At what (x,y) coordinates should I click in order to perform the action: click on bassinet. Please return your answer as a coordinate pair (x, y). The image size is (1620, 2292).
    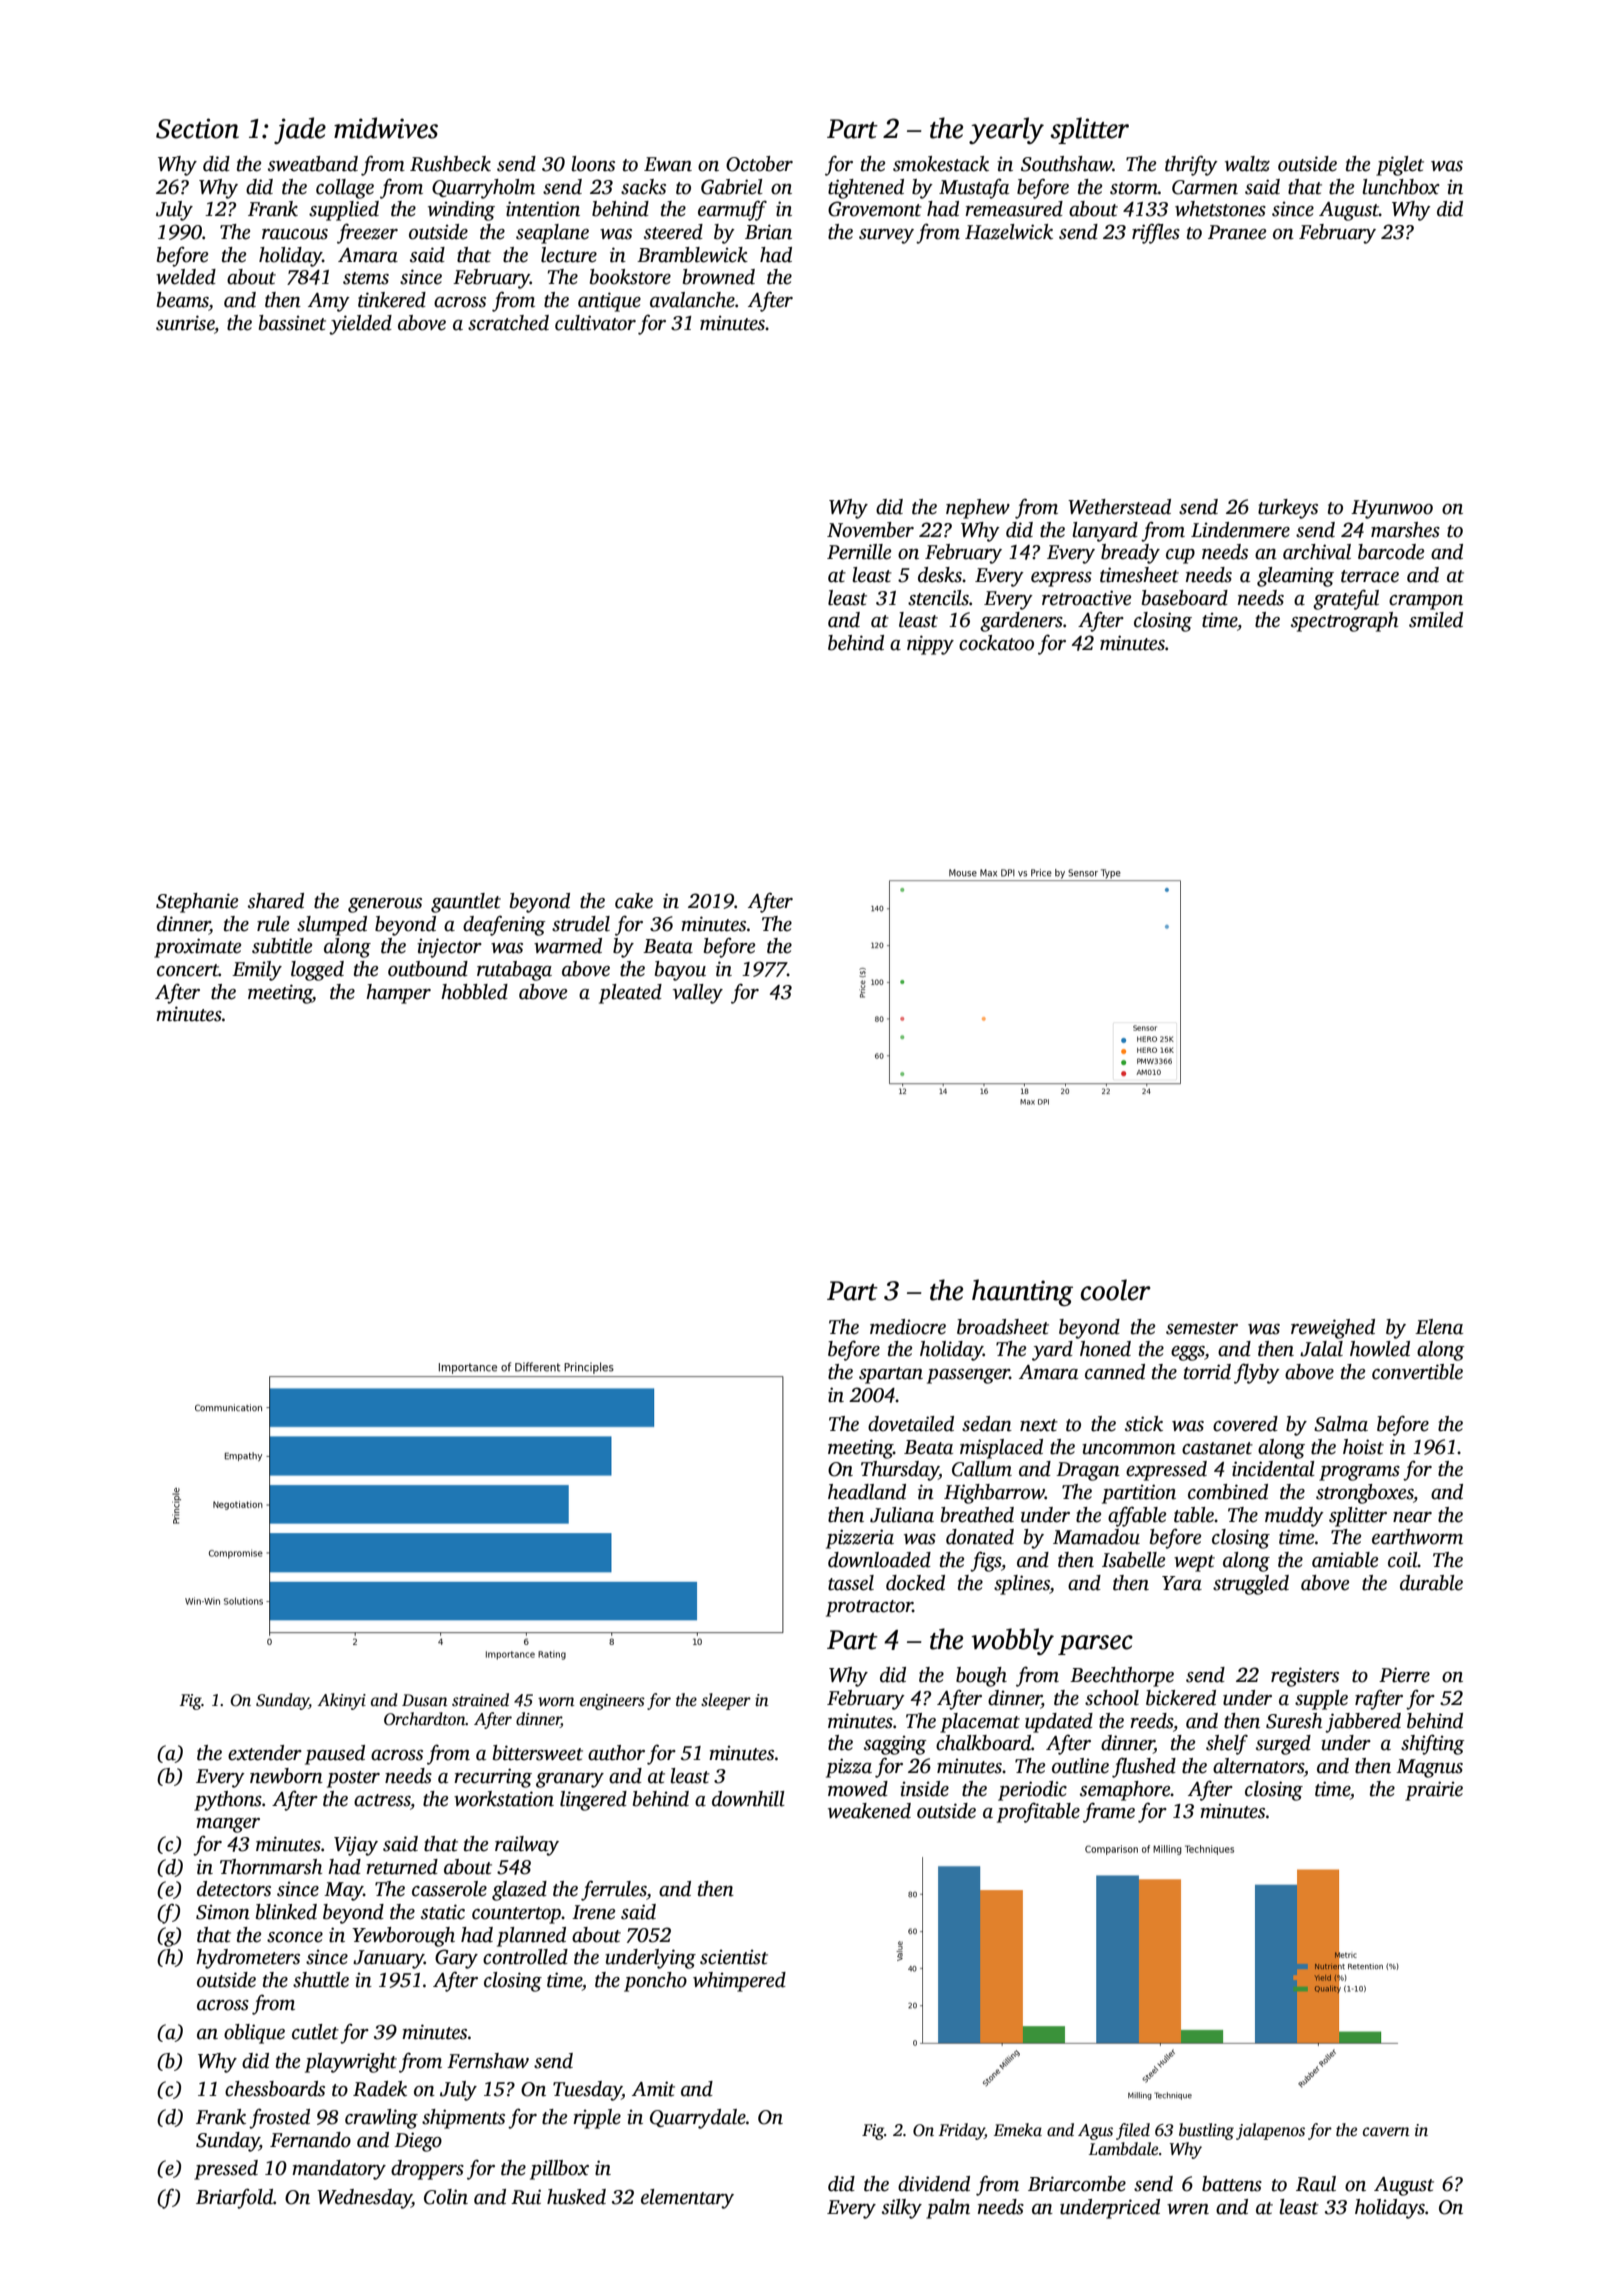
    Looking at the image, I should click on (292, 323).
